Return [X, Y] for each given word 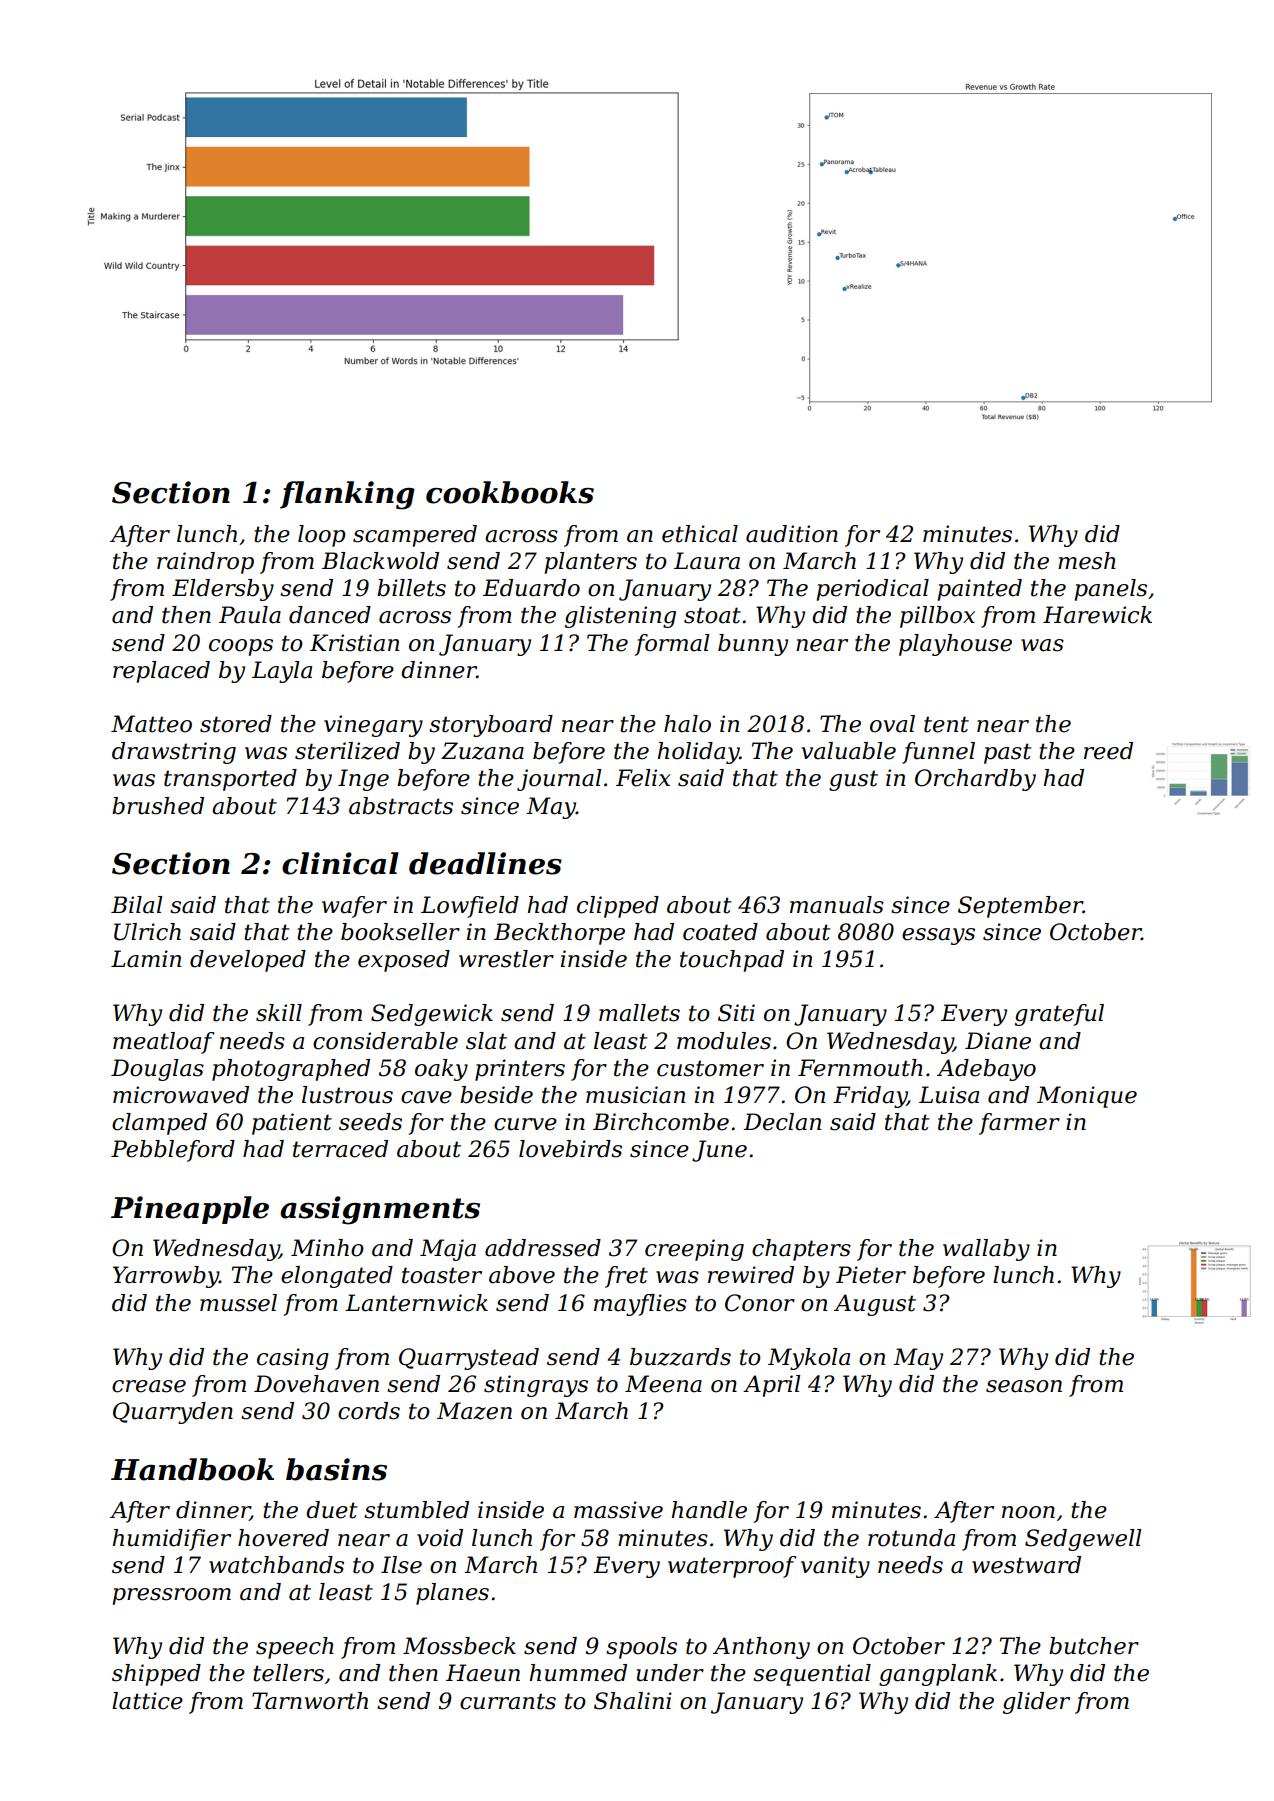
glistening [620, 617]
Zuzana [482, 751]
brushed [158, 806]
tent [946, 724]
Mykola [809, 1359]
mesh [1087, 561]
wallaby [986, 1250]
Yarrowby [166, 1277]
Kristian [354, 643]
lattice [147, 1701]
